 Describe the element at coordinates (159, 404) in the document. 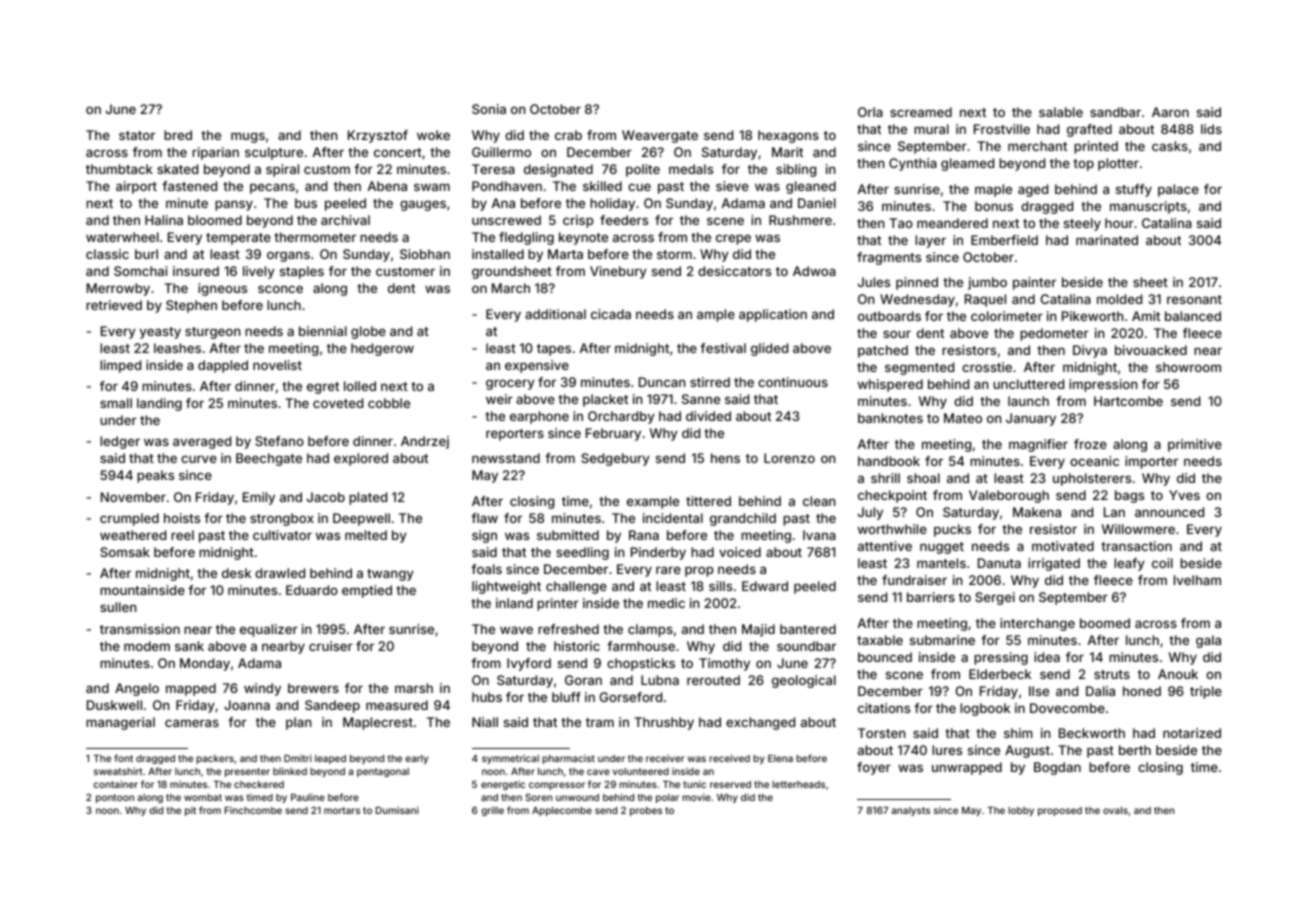

I see `landing` at that location.
